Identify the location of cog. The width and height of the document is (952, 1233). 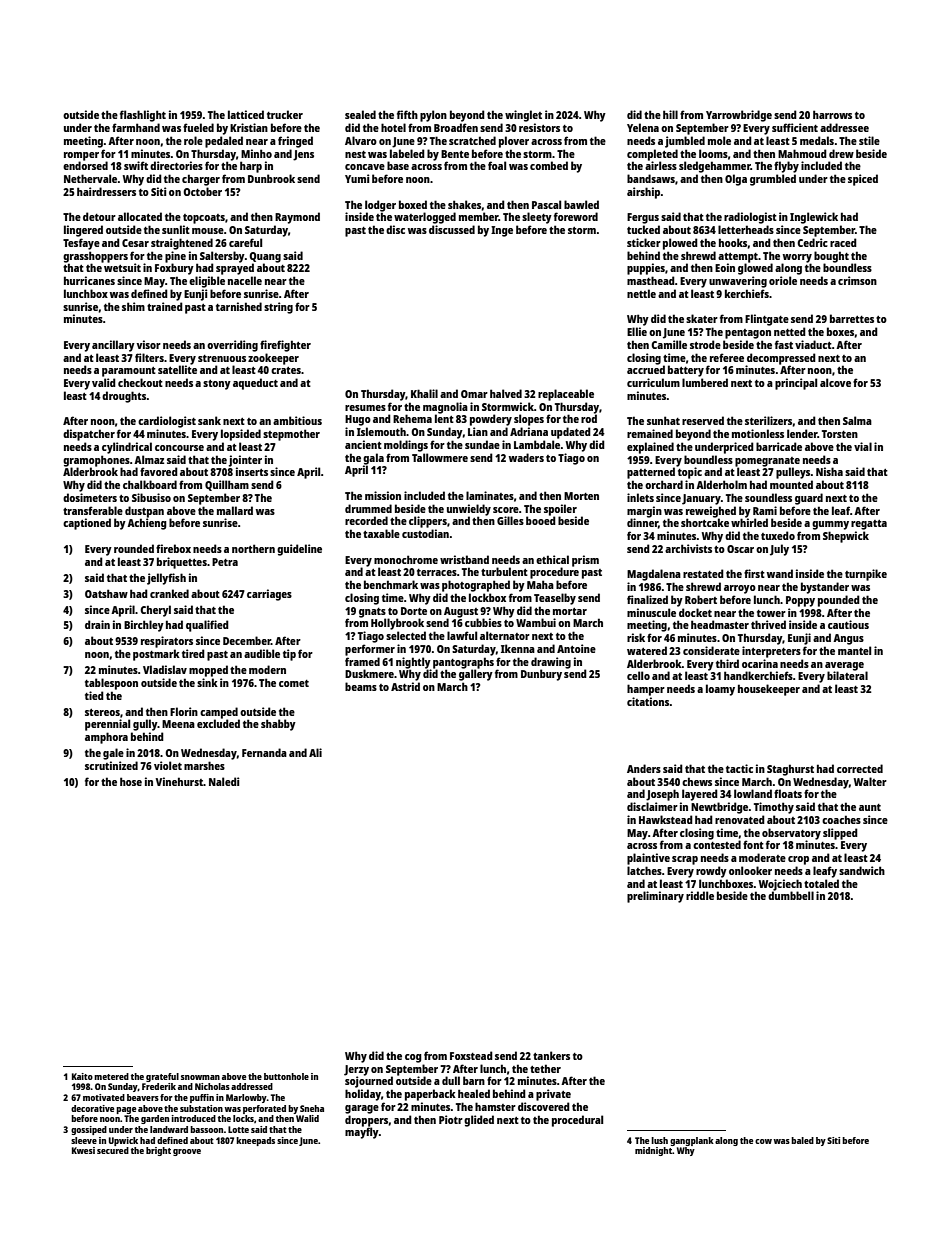
(413, 1058).
